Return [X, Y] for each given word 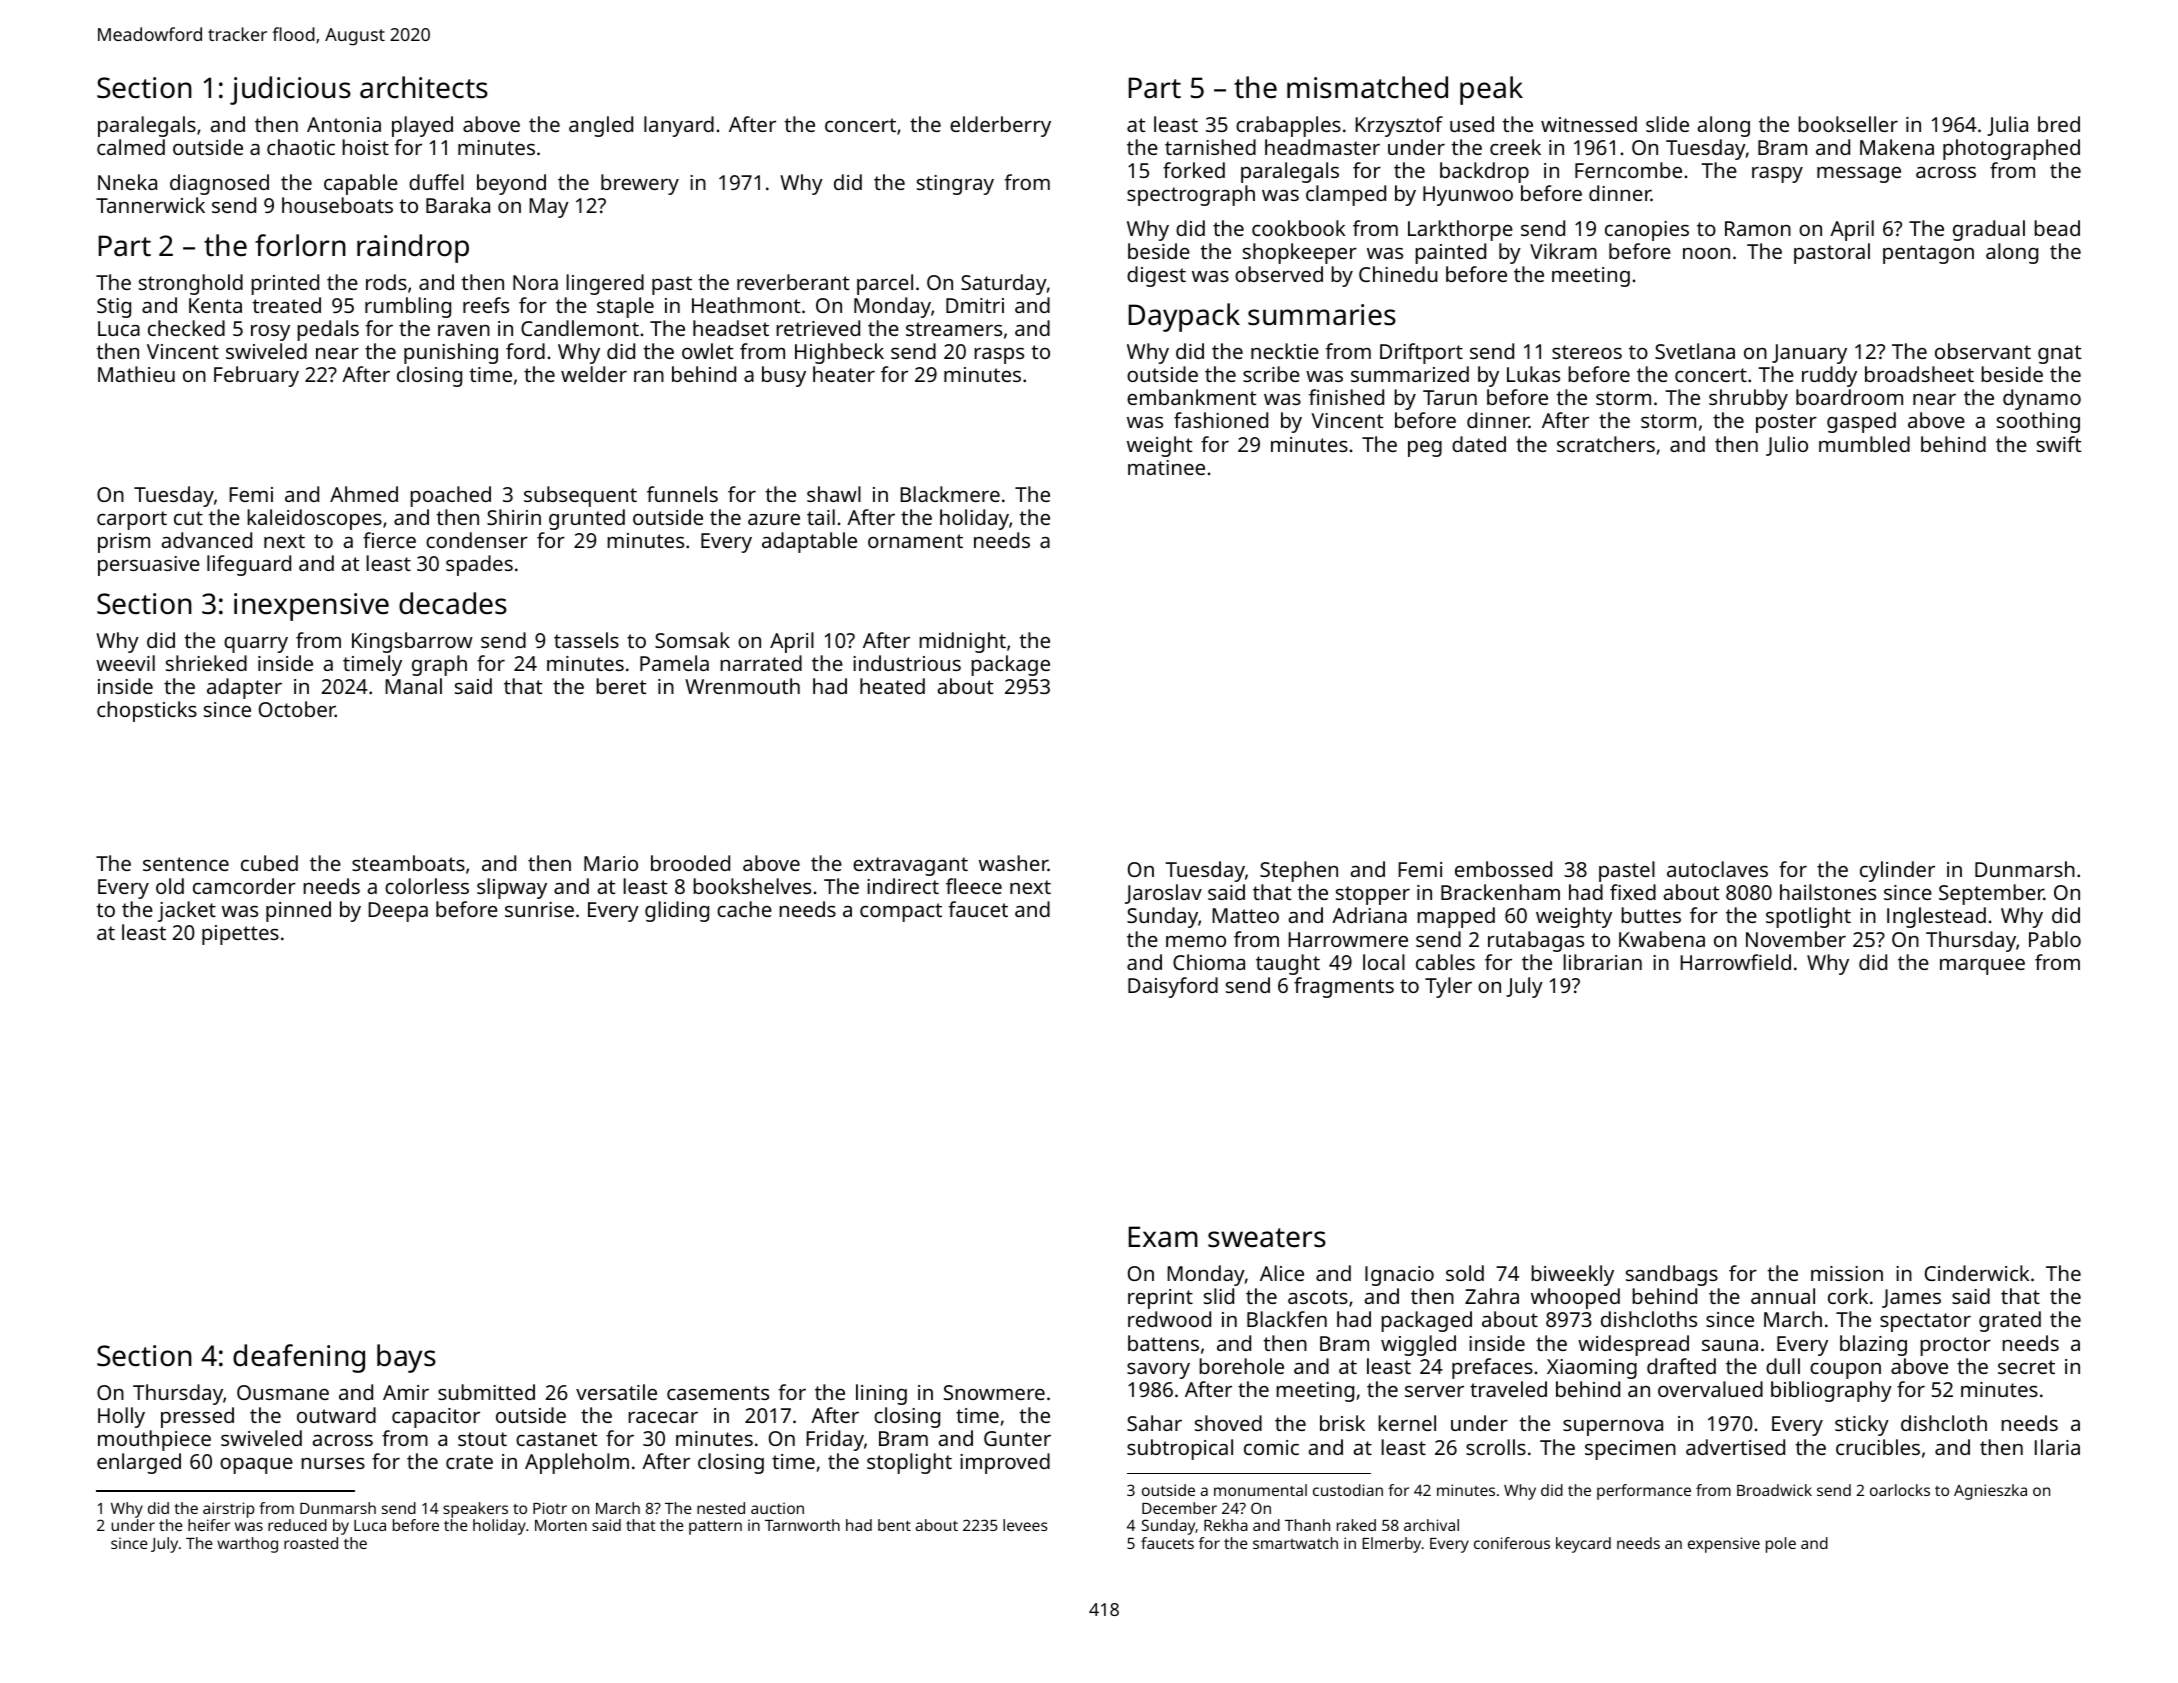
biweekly [1572, 1275]
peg [1425, 449]
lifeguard [249, 565]
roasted [311, 1543]
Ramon [1758, 228]
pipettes [240, 935]
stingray [955, 185]
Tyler [1448, 987]
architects [424, 87]
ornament [915, 541]
